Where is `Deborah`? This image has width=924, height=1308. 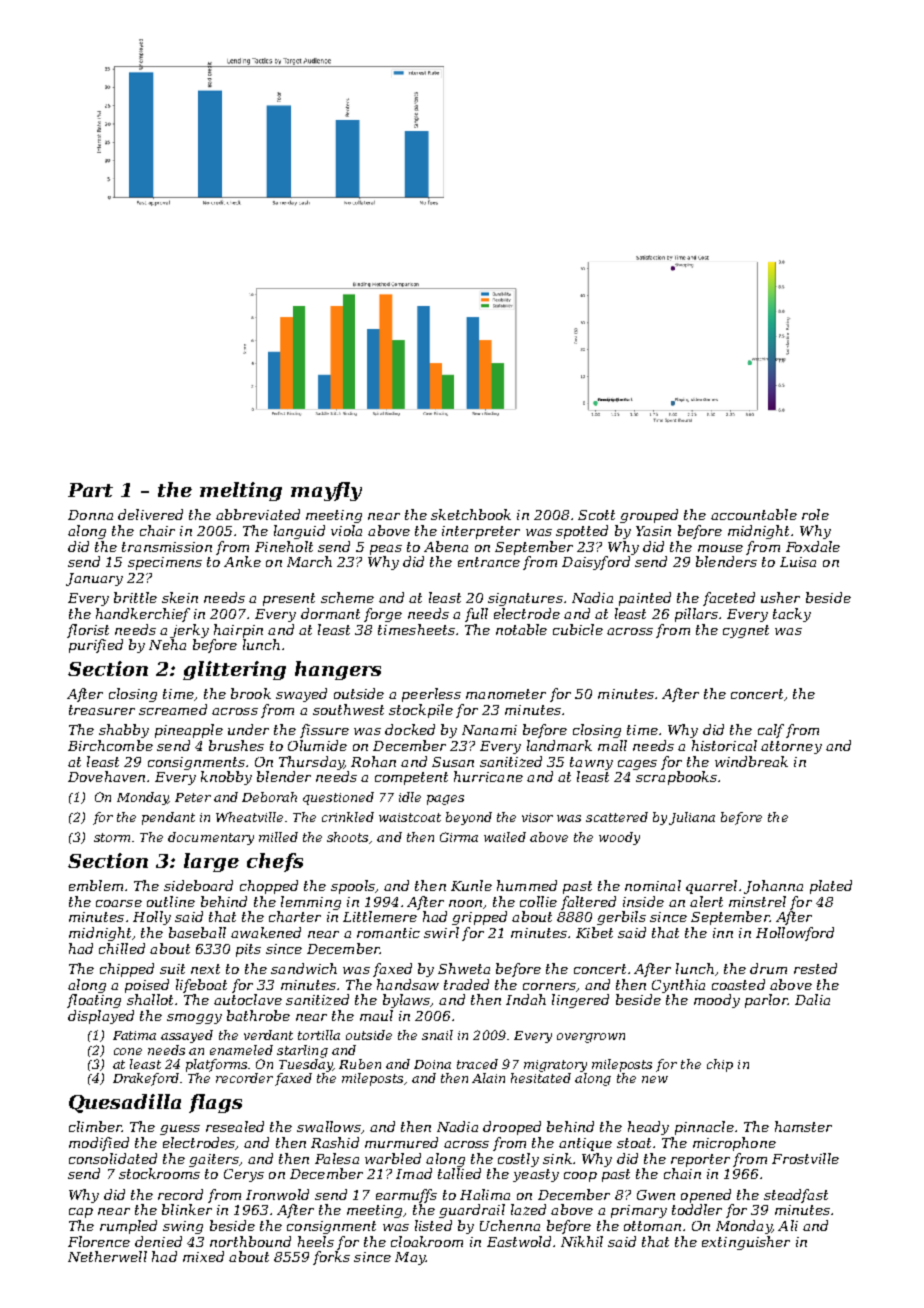
Deborah is located at coordinates (269, 797).
